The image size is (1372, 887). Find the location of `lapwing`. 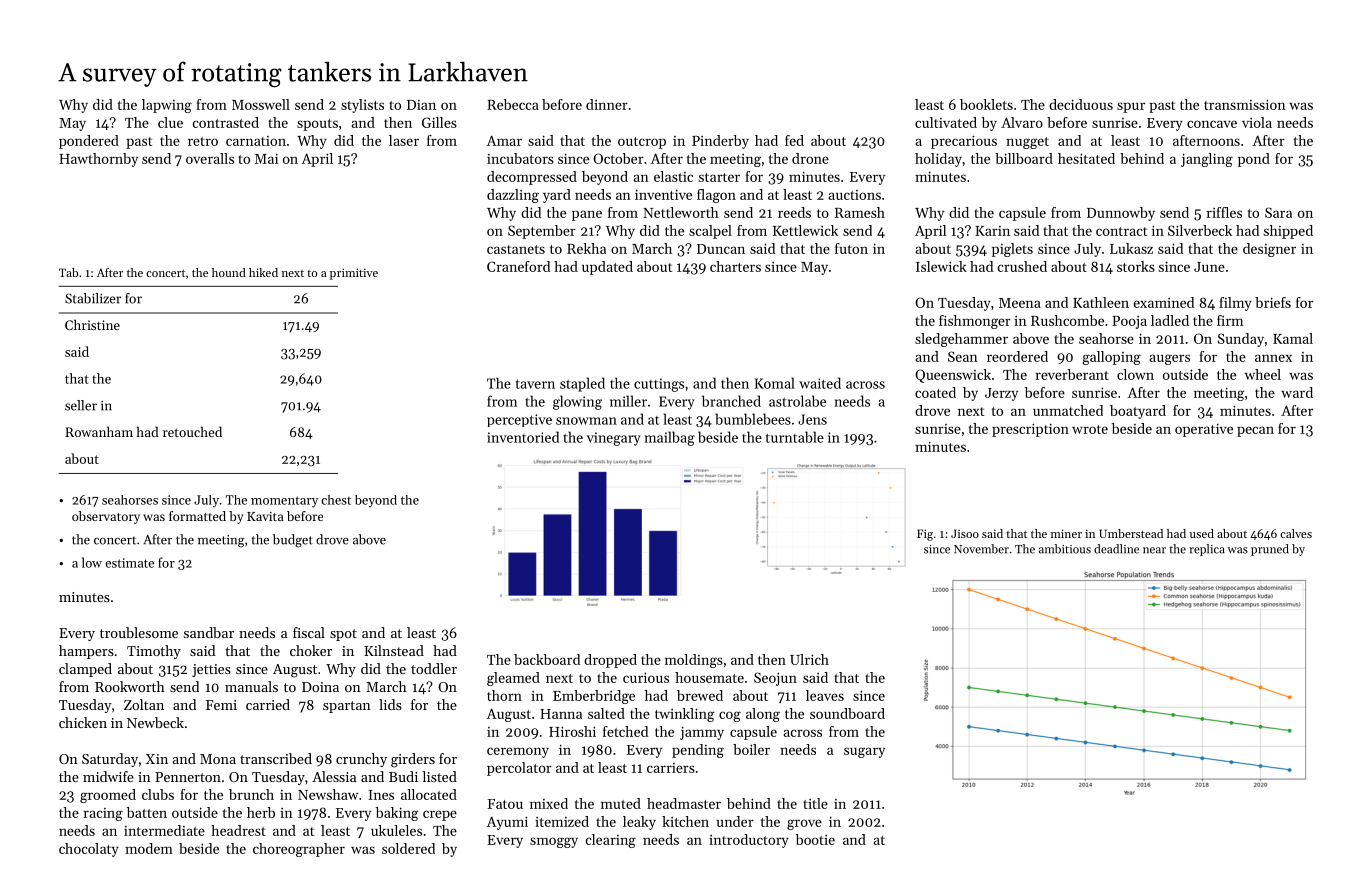

lapwing is located at coordinates (167, 106).
